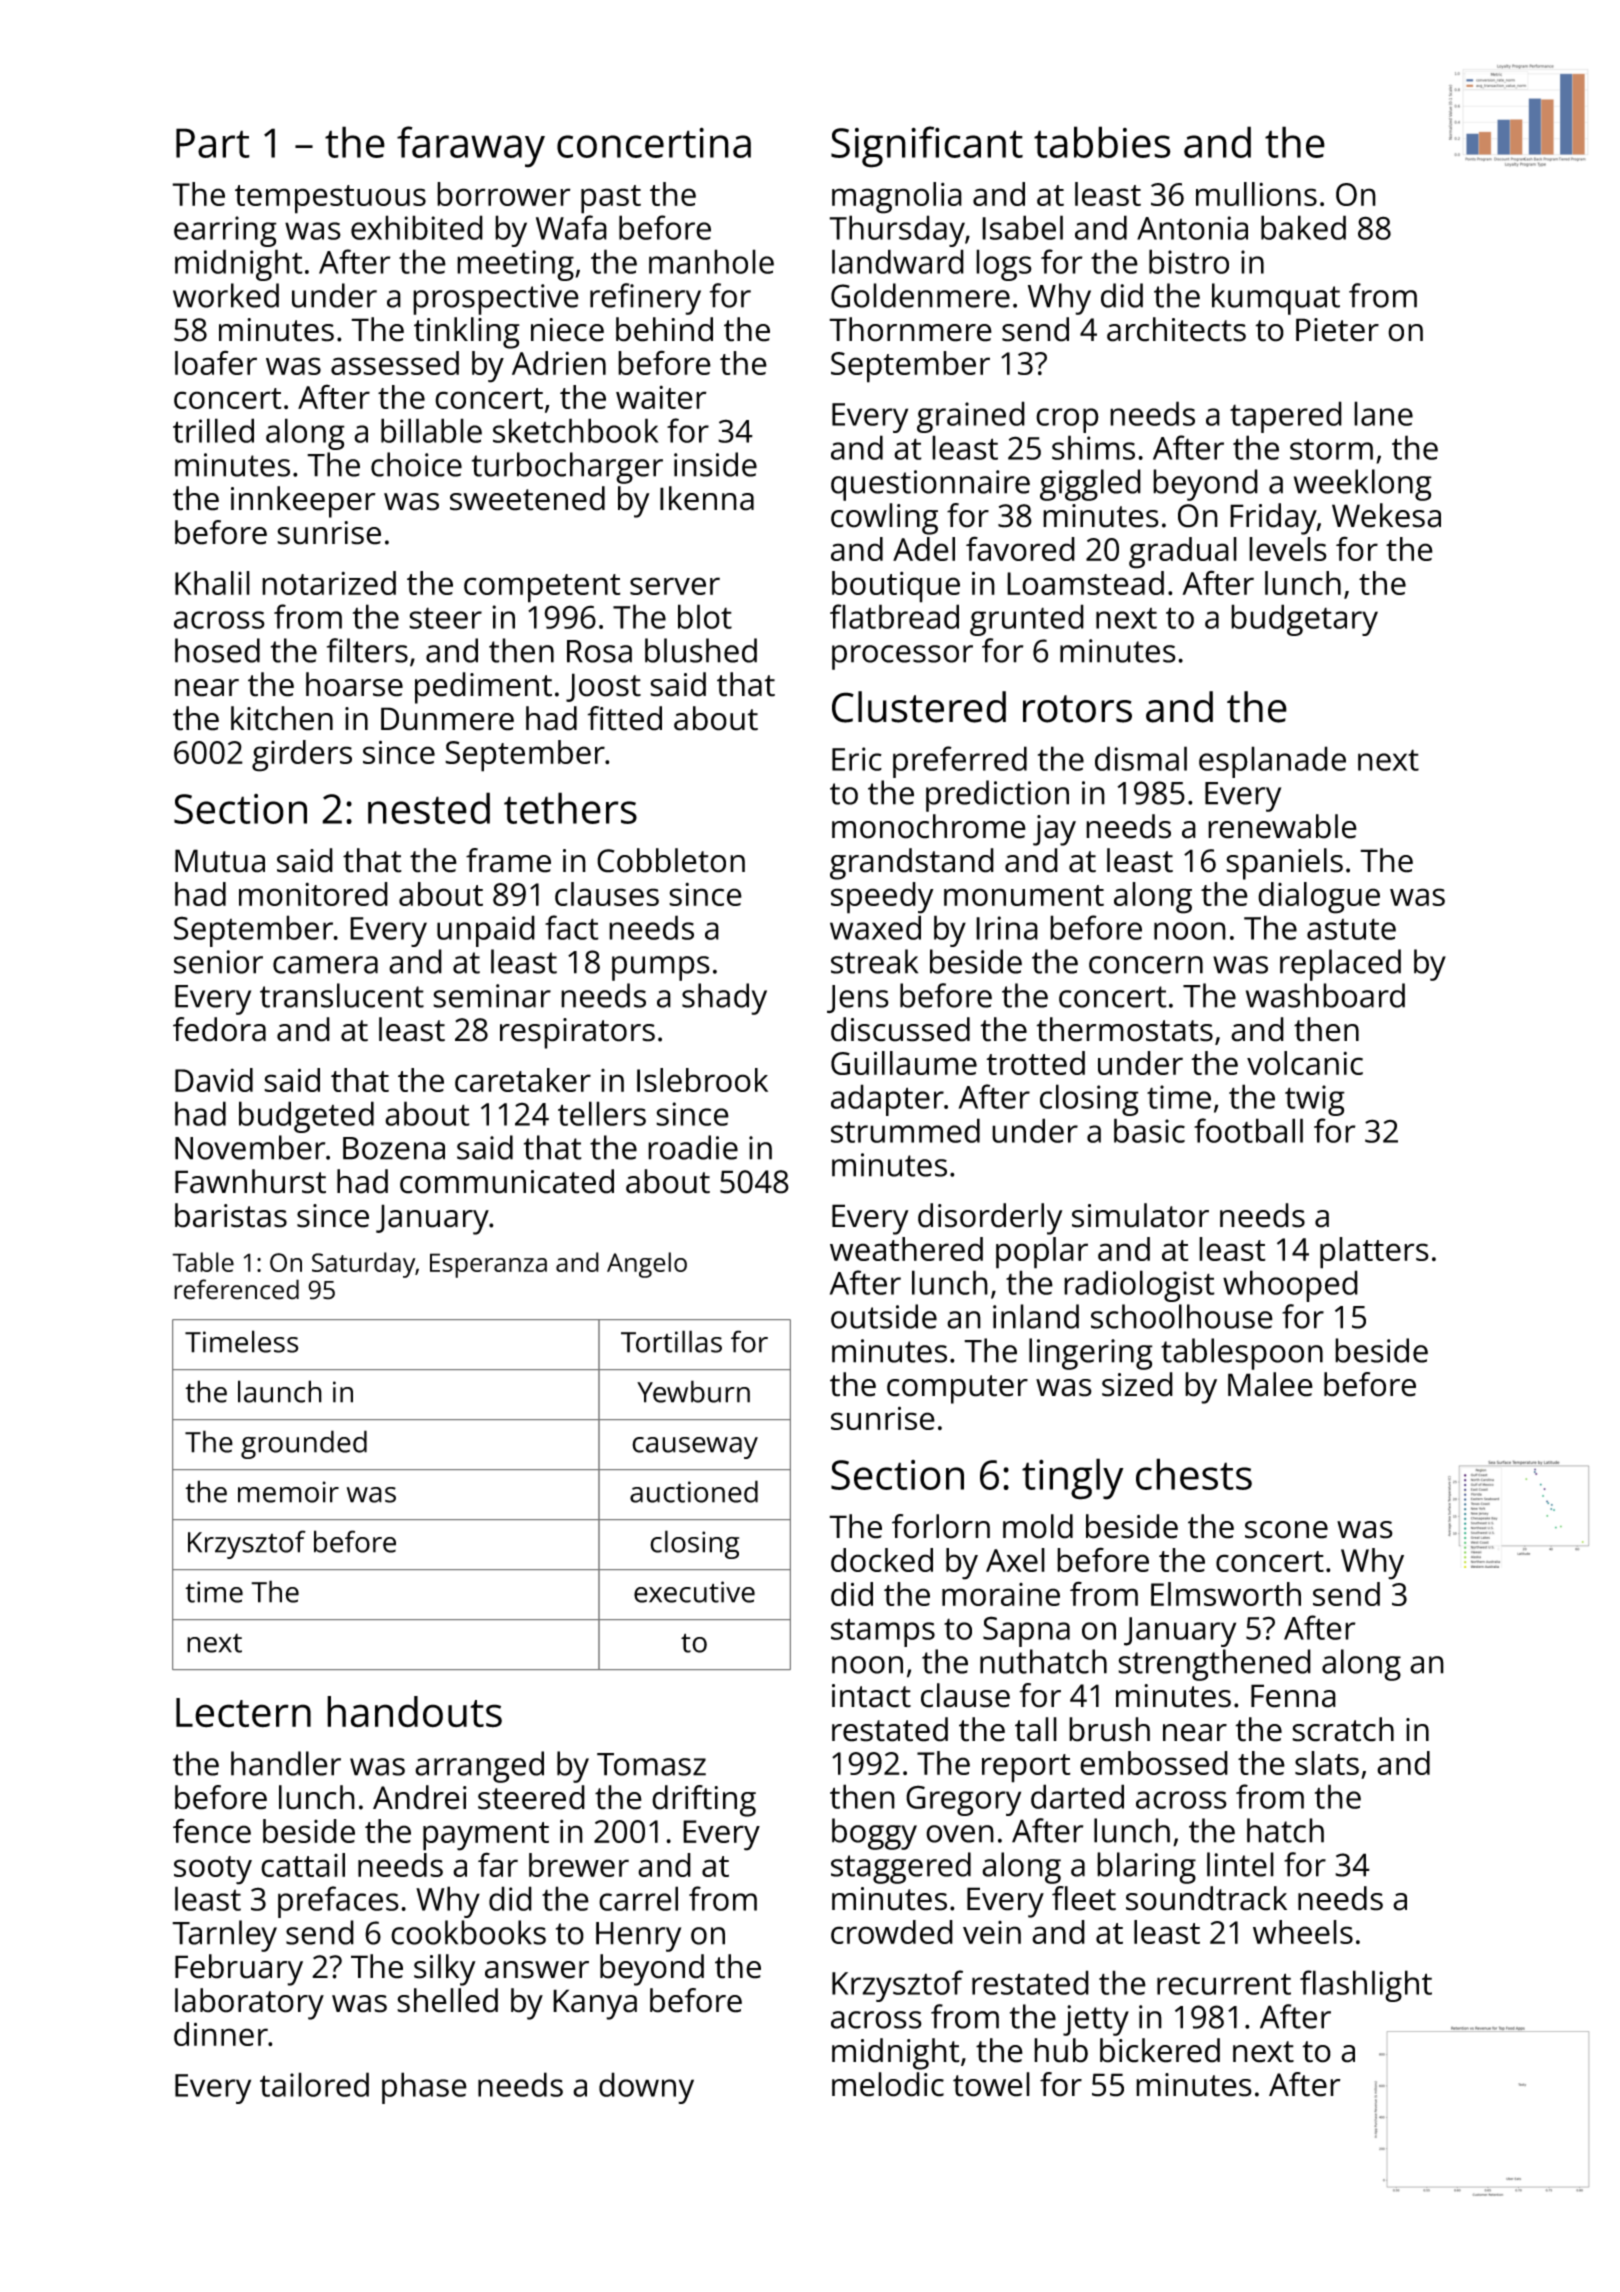  Describe the element at coordinates (471, 147) in the page. I see `faraway` at that location.
